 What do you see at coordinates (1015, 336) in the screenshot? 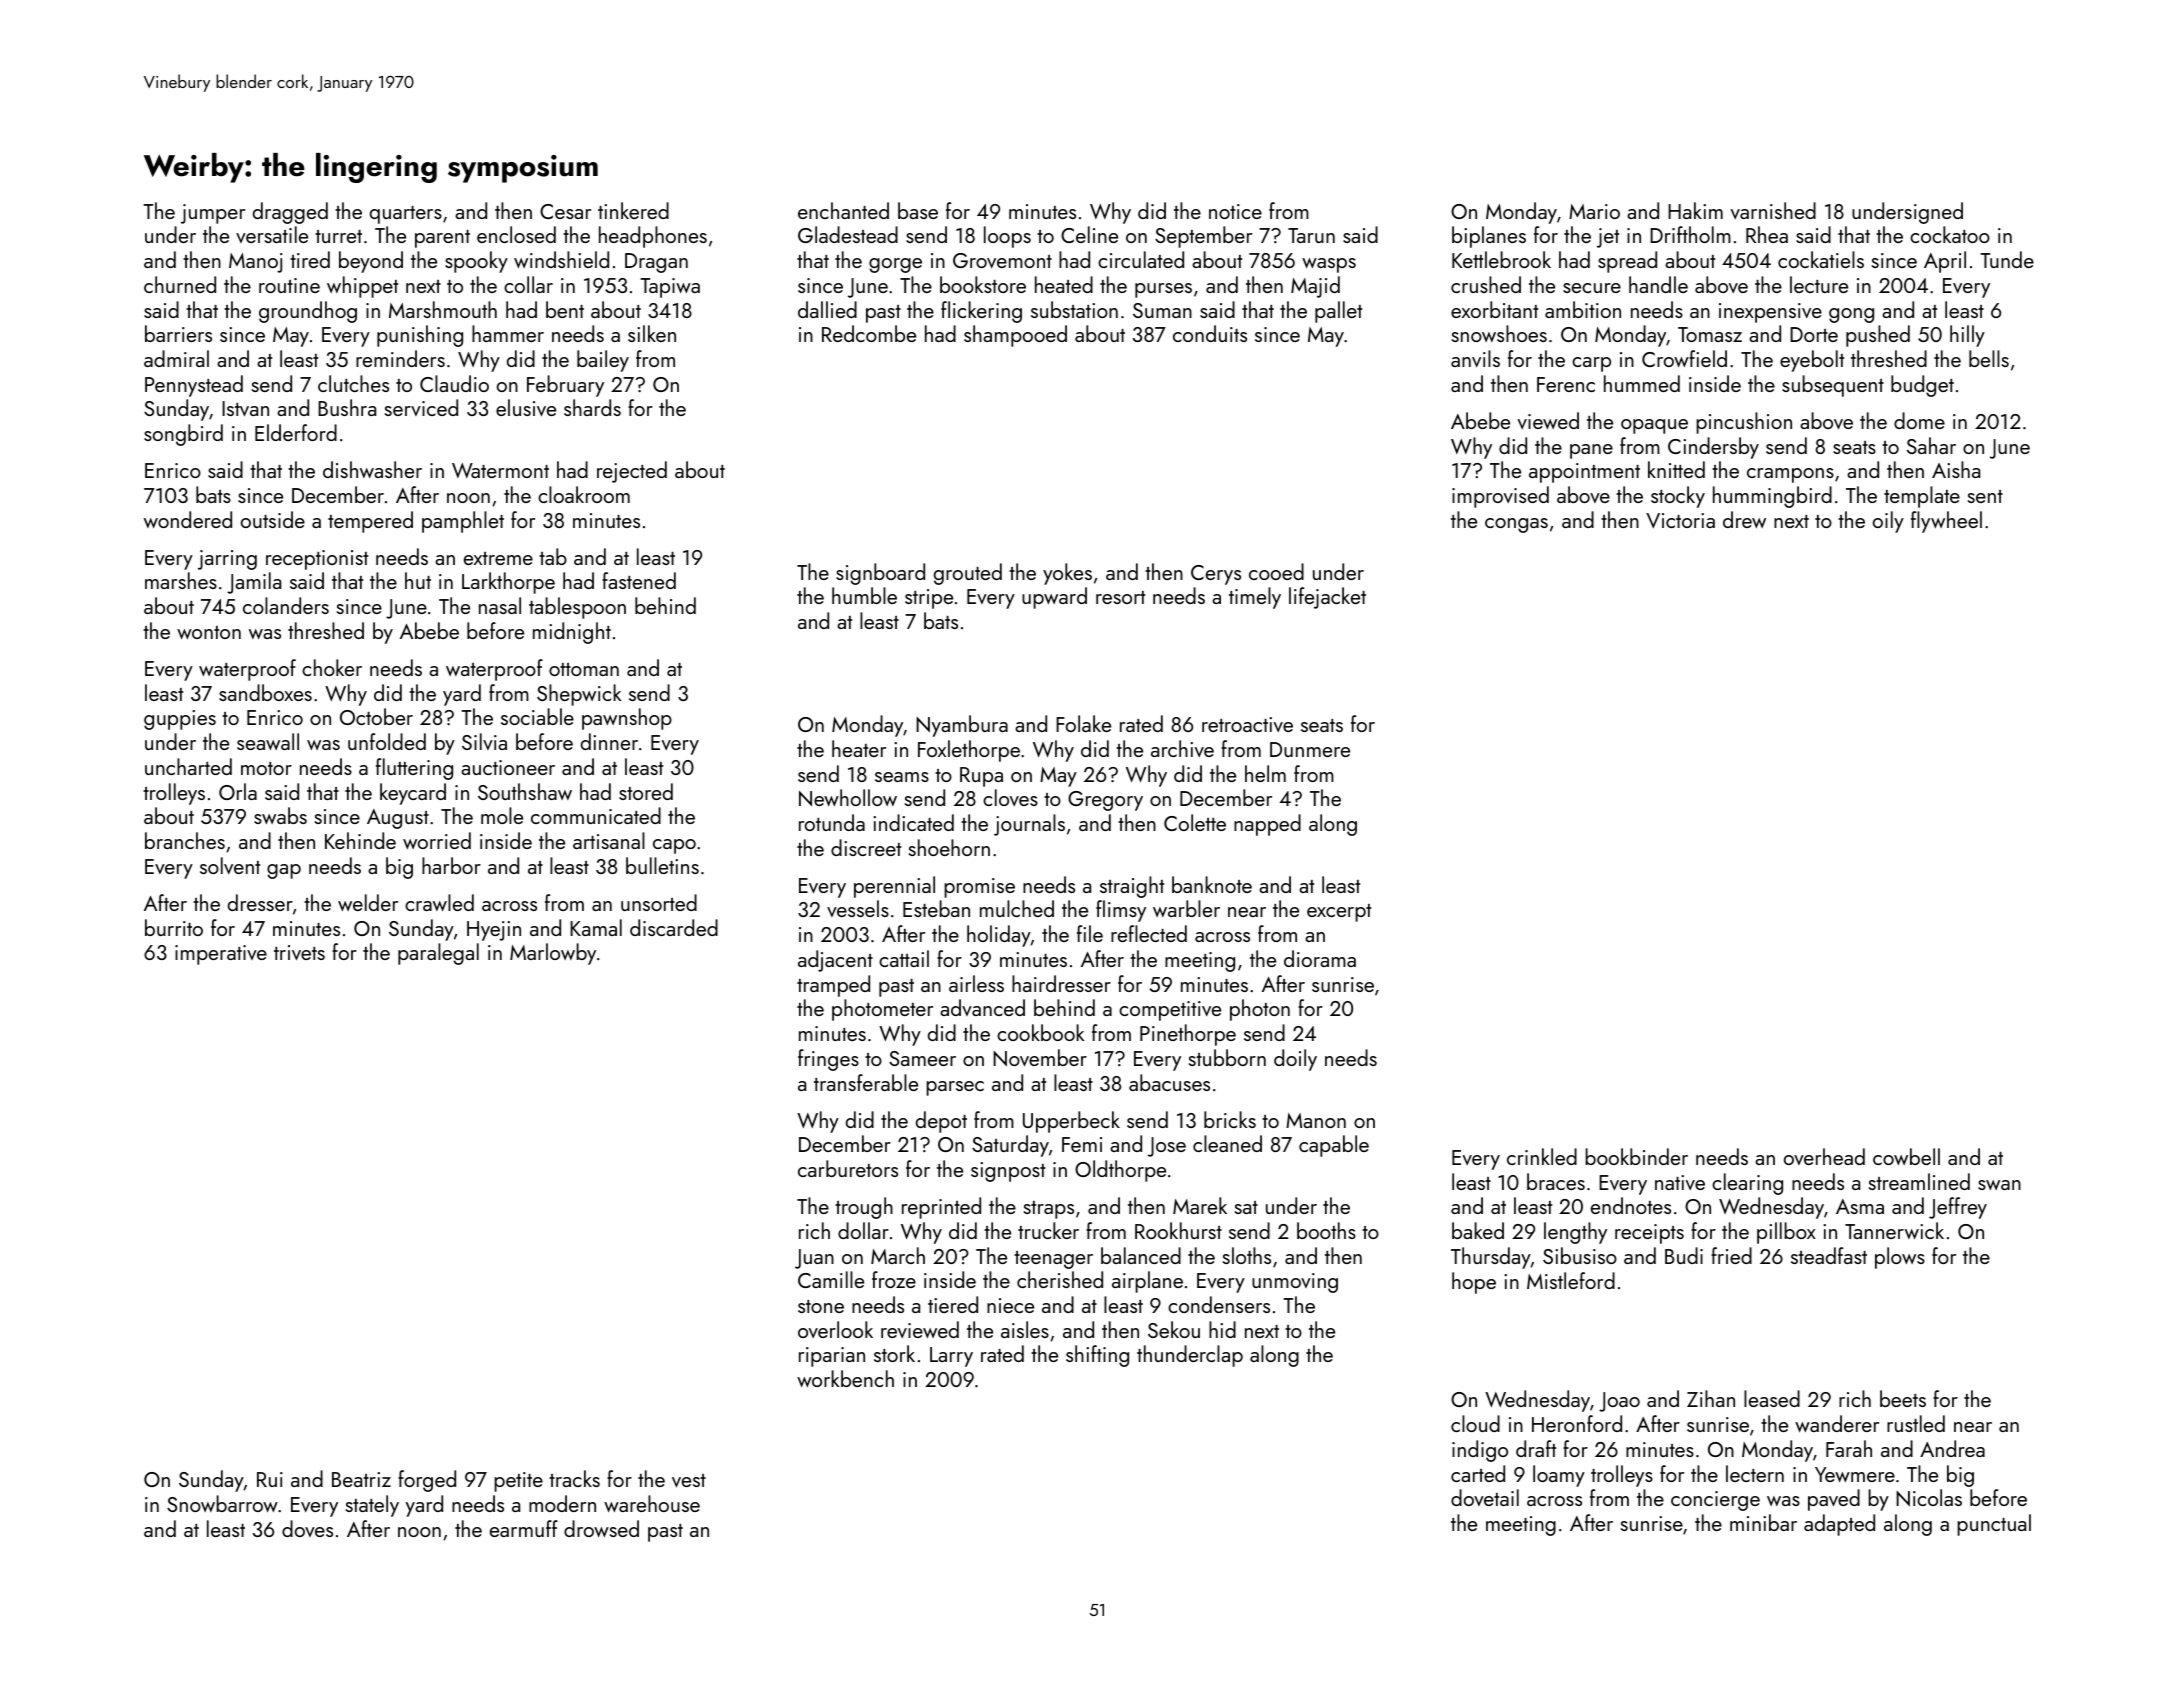
I see `shampooed` at bounding box center [1015, 336].
